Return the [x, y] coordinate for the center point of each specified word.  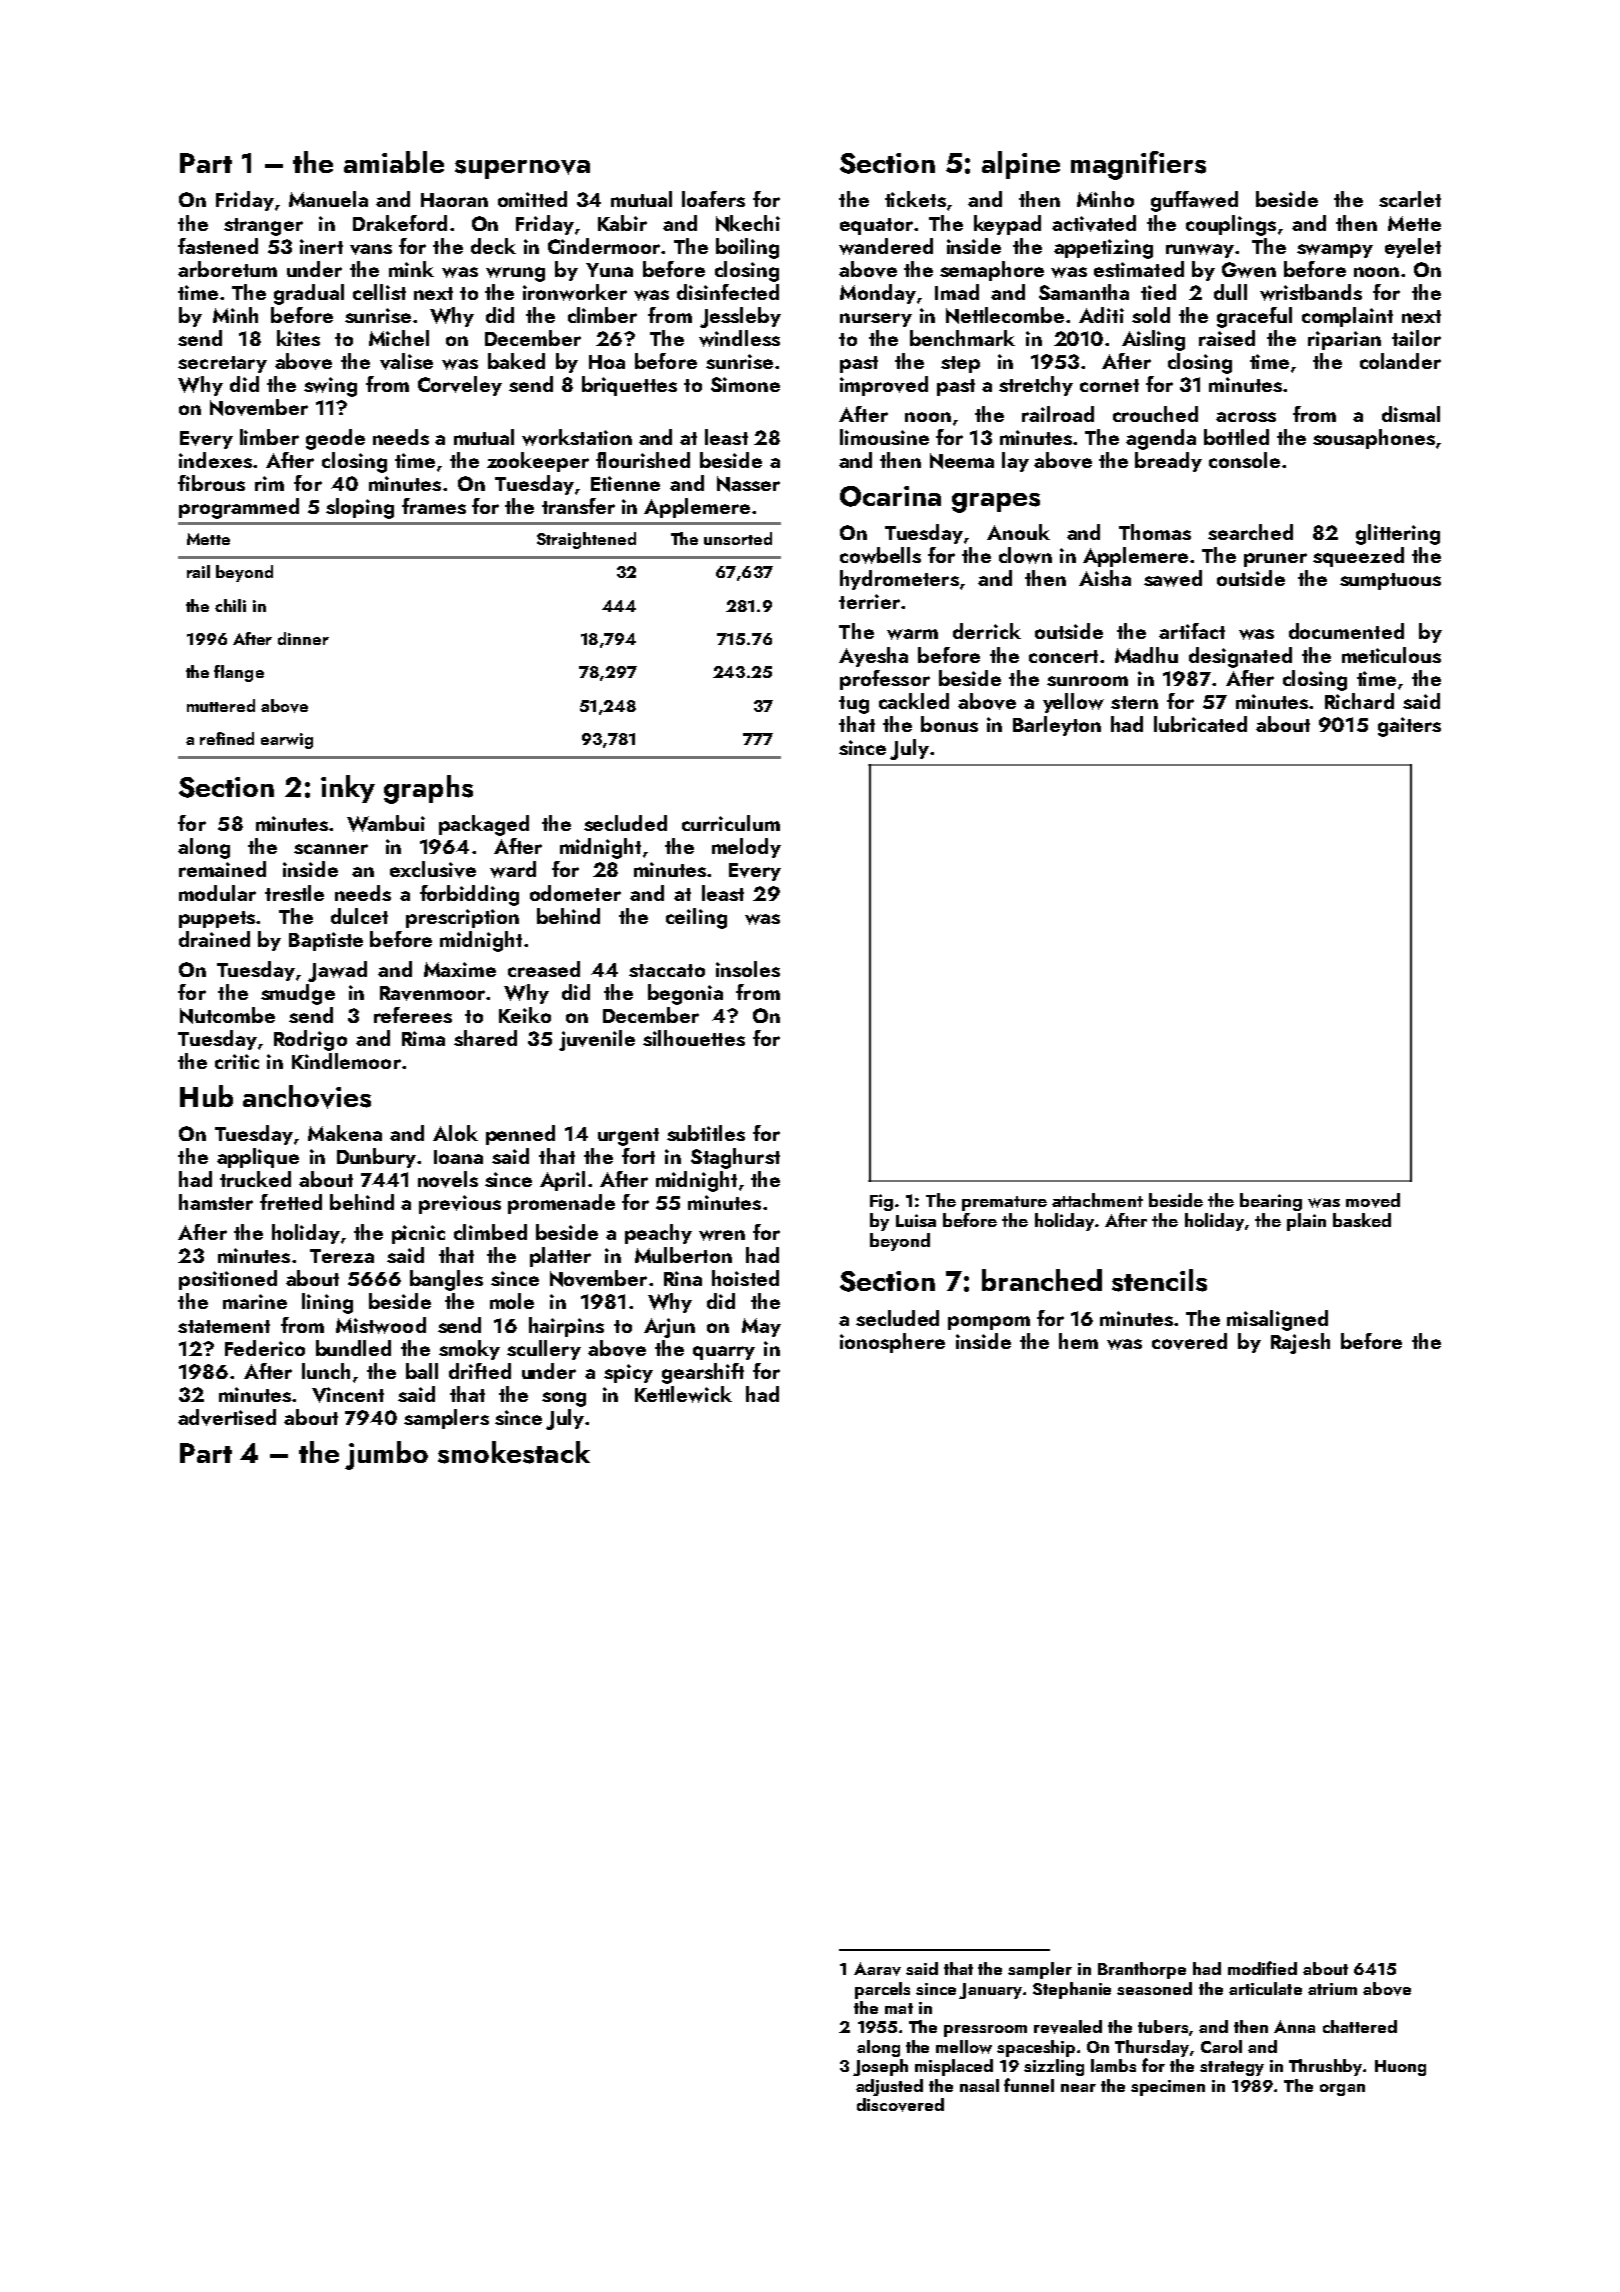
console [1244, 460]
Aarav [877, 1969]
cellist [379, 292]
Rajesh [1300, 1343]
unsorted [738, 538]
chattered [1360, 2026]
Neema [962, 461]
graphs [428, 789]
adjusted [889, 2087]
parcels [882, 1990]
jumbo [386, 1455]
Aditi [1101, 315]
